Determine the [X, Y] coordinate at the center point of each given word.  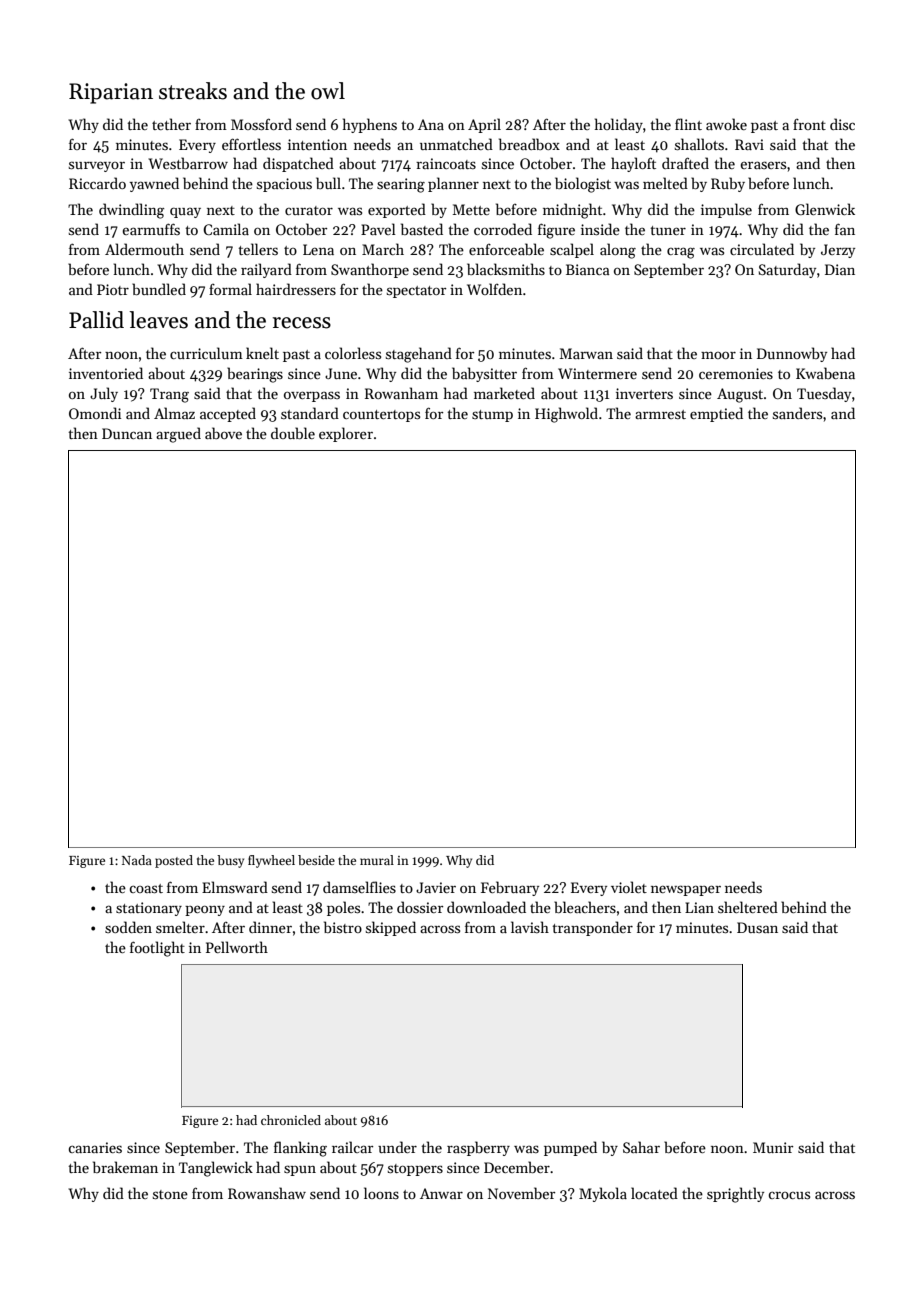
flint [688, 124]
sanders [797, 413]
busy [230, 861]
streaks [193, 91]
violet [629, 887]
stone [170, 1194]
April [484, 125]
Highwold [566, 415]
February [510, 888]
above [223, 433]
